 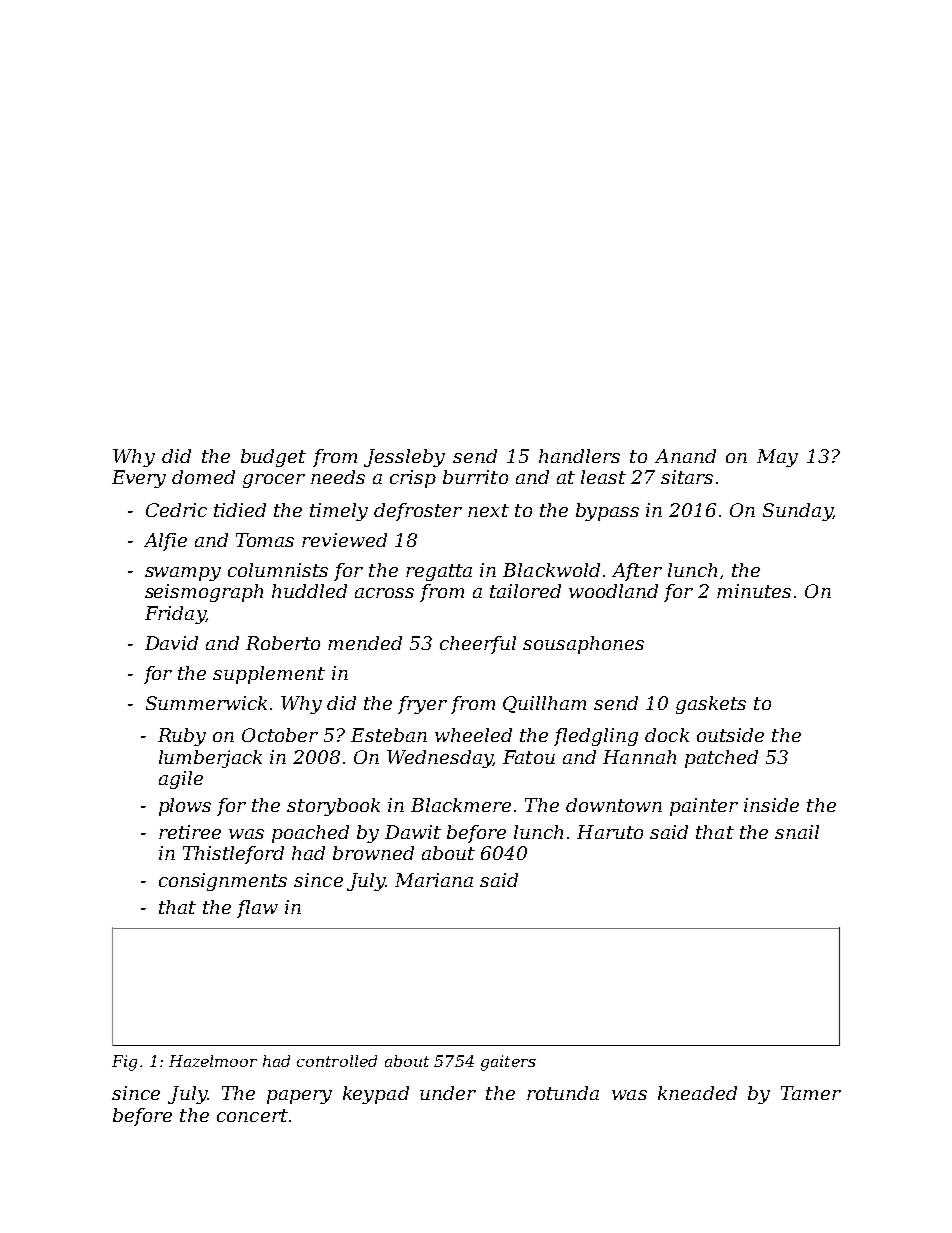 I want to click on Every, so click(x=139, y=479).
